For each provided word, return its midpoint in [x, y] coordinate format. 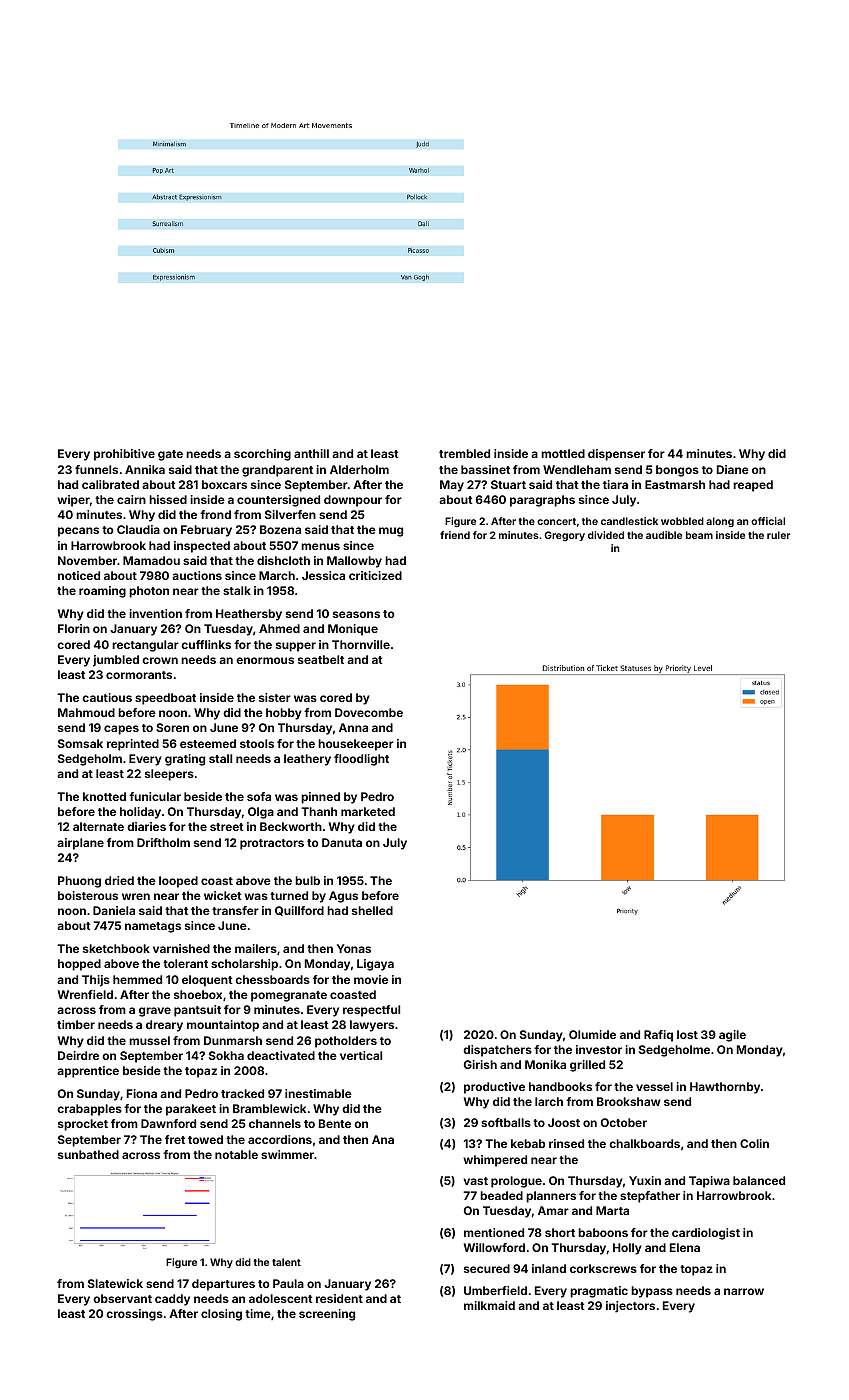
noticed [79, 575]
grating [185, 760]
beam [699, 535]
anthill [311, 453]
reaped [753, 486]
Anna [353, 727]
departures [223, 1285]
